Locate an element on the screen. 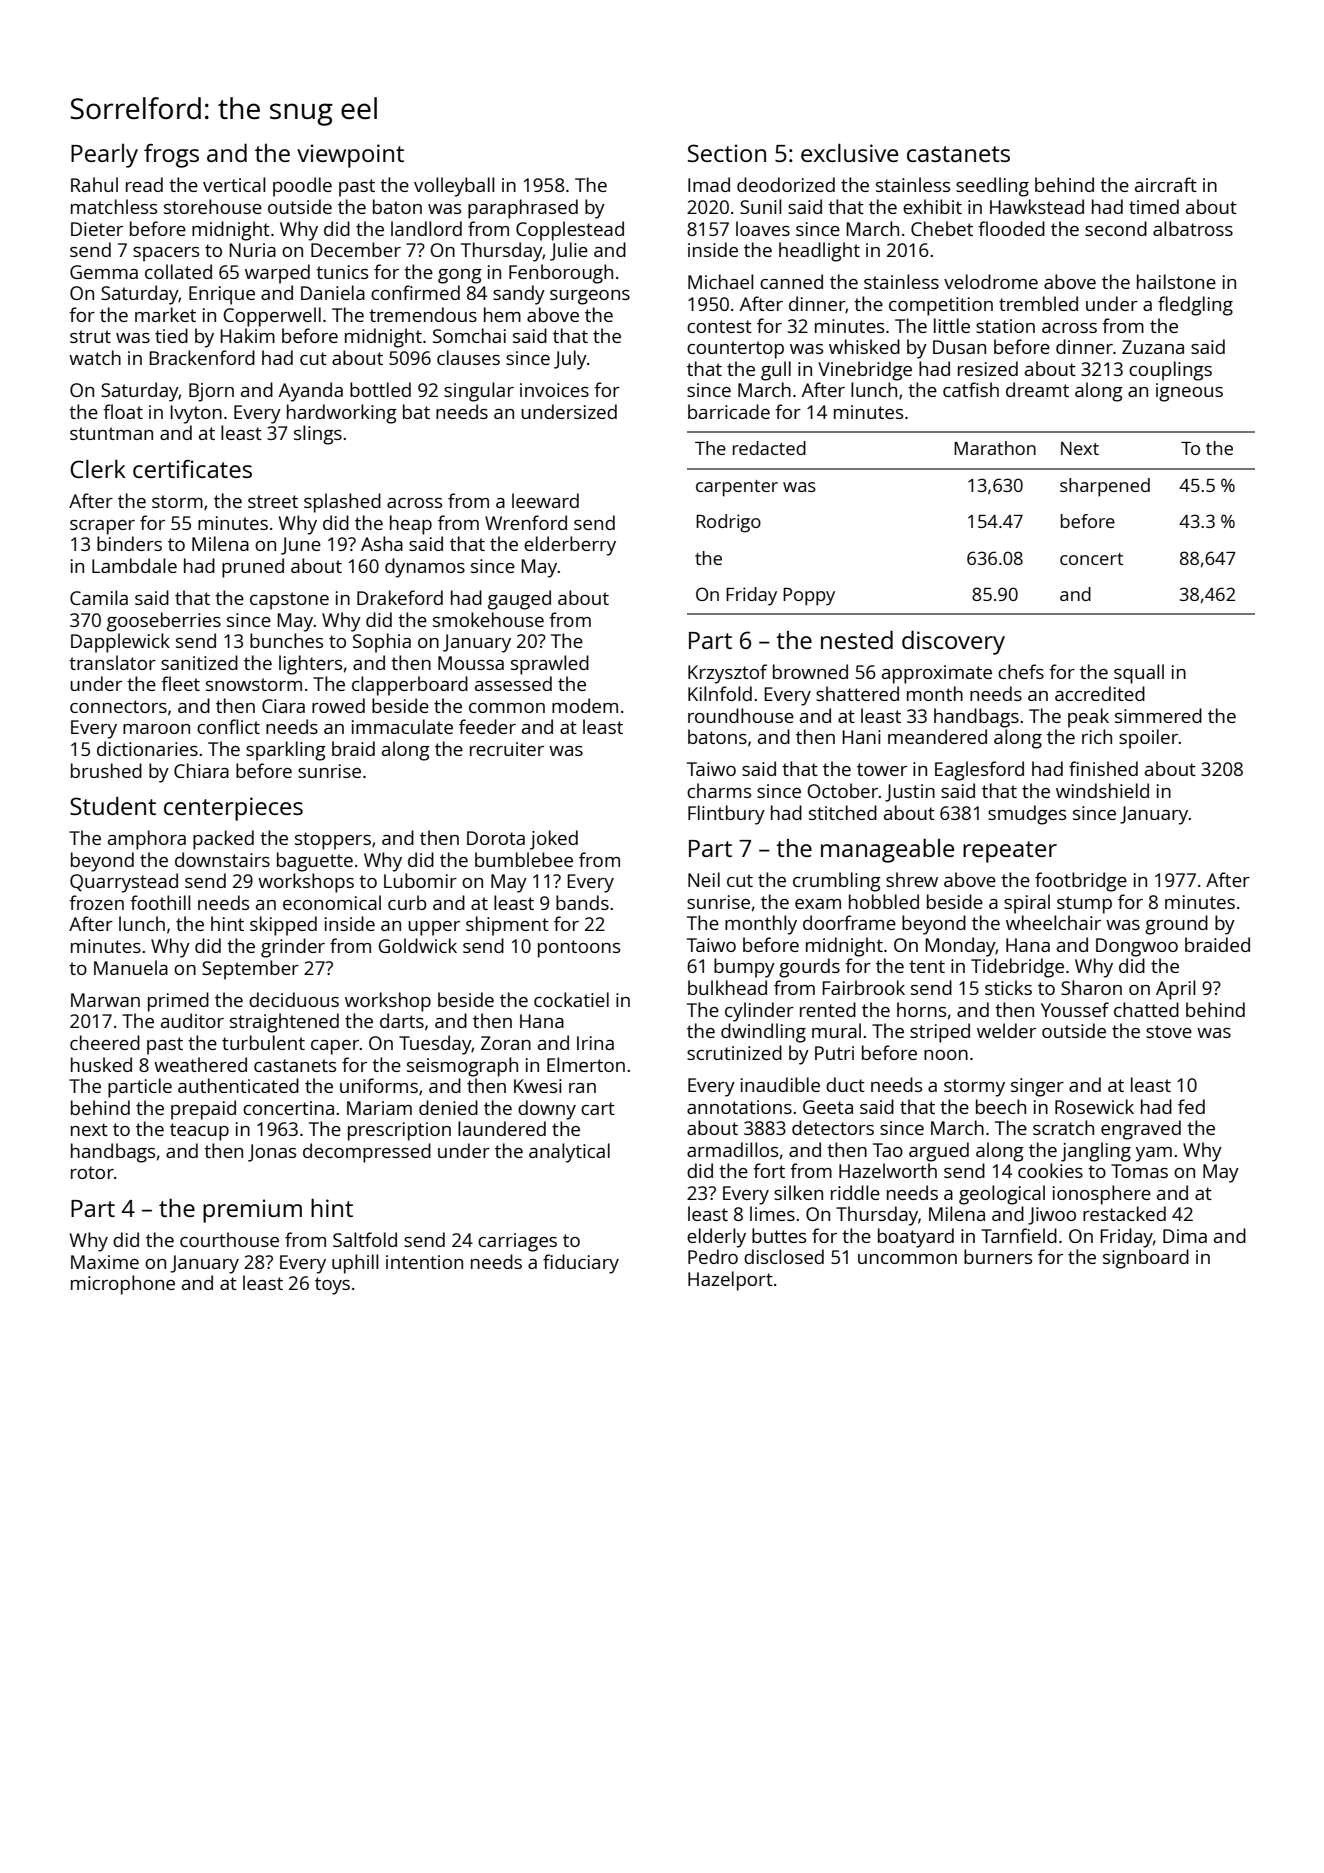 The width and height of the screenshot is (1324, 1873). Dima is located at coordinates (1185, 1236).
